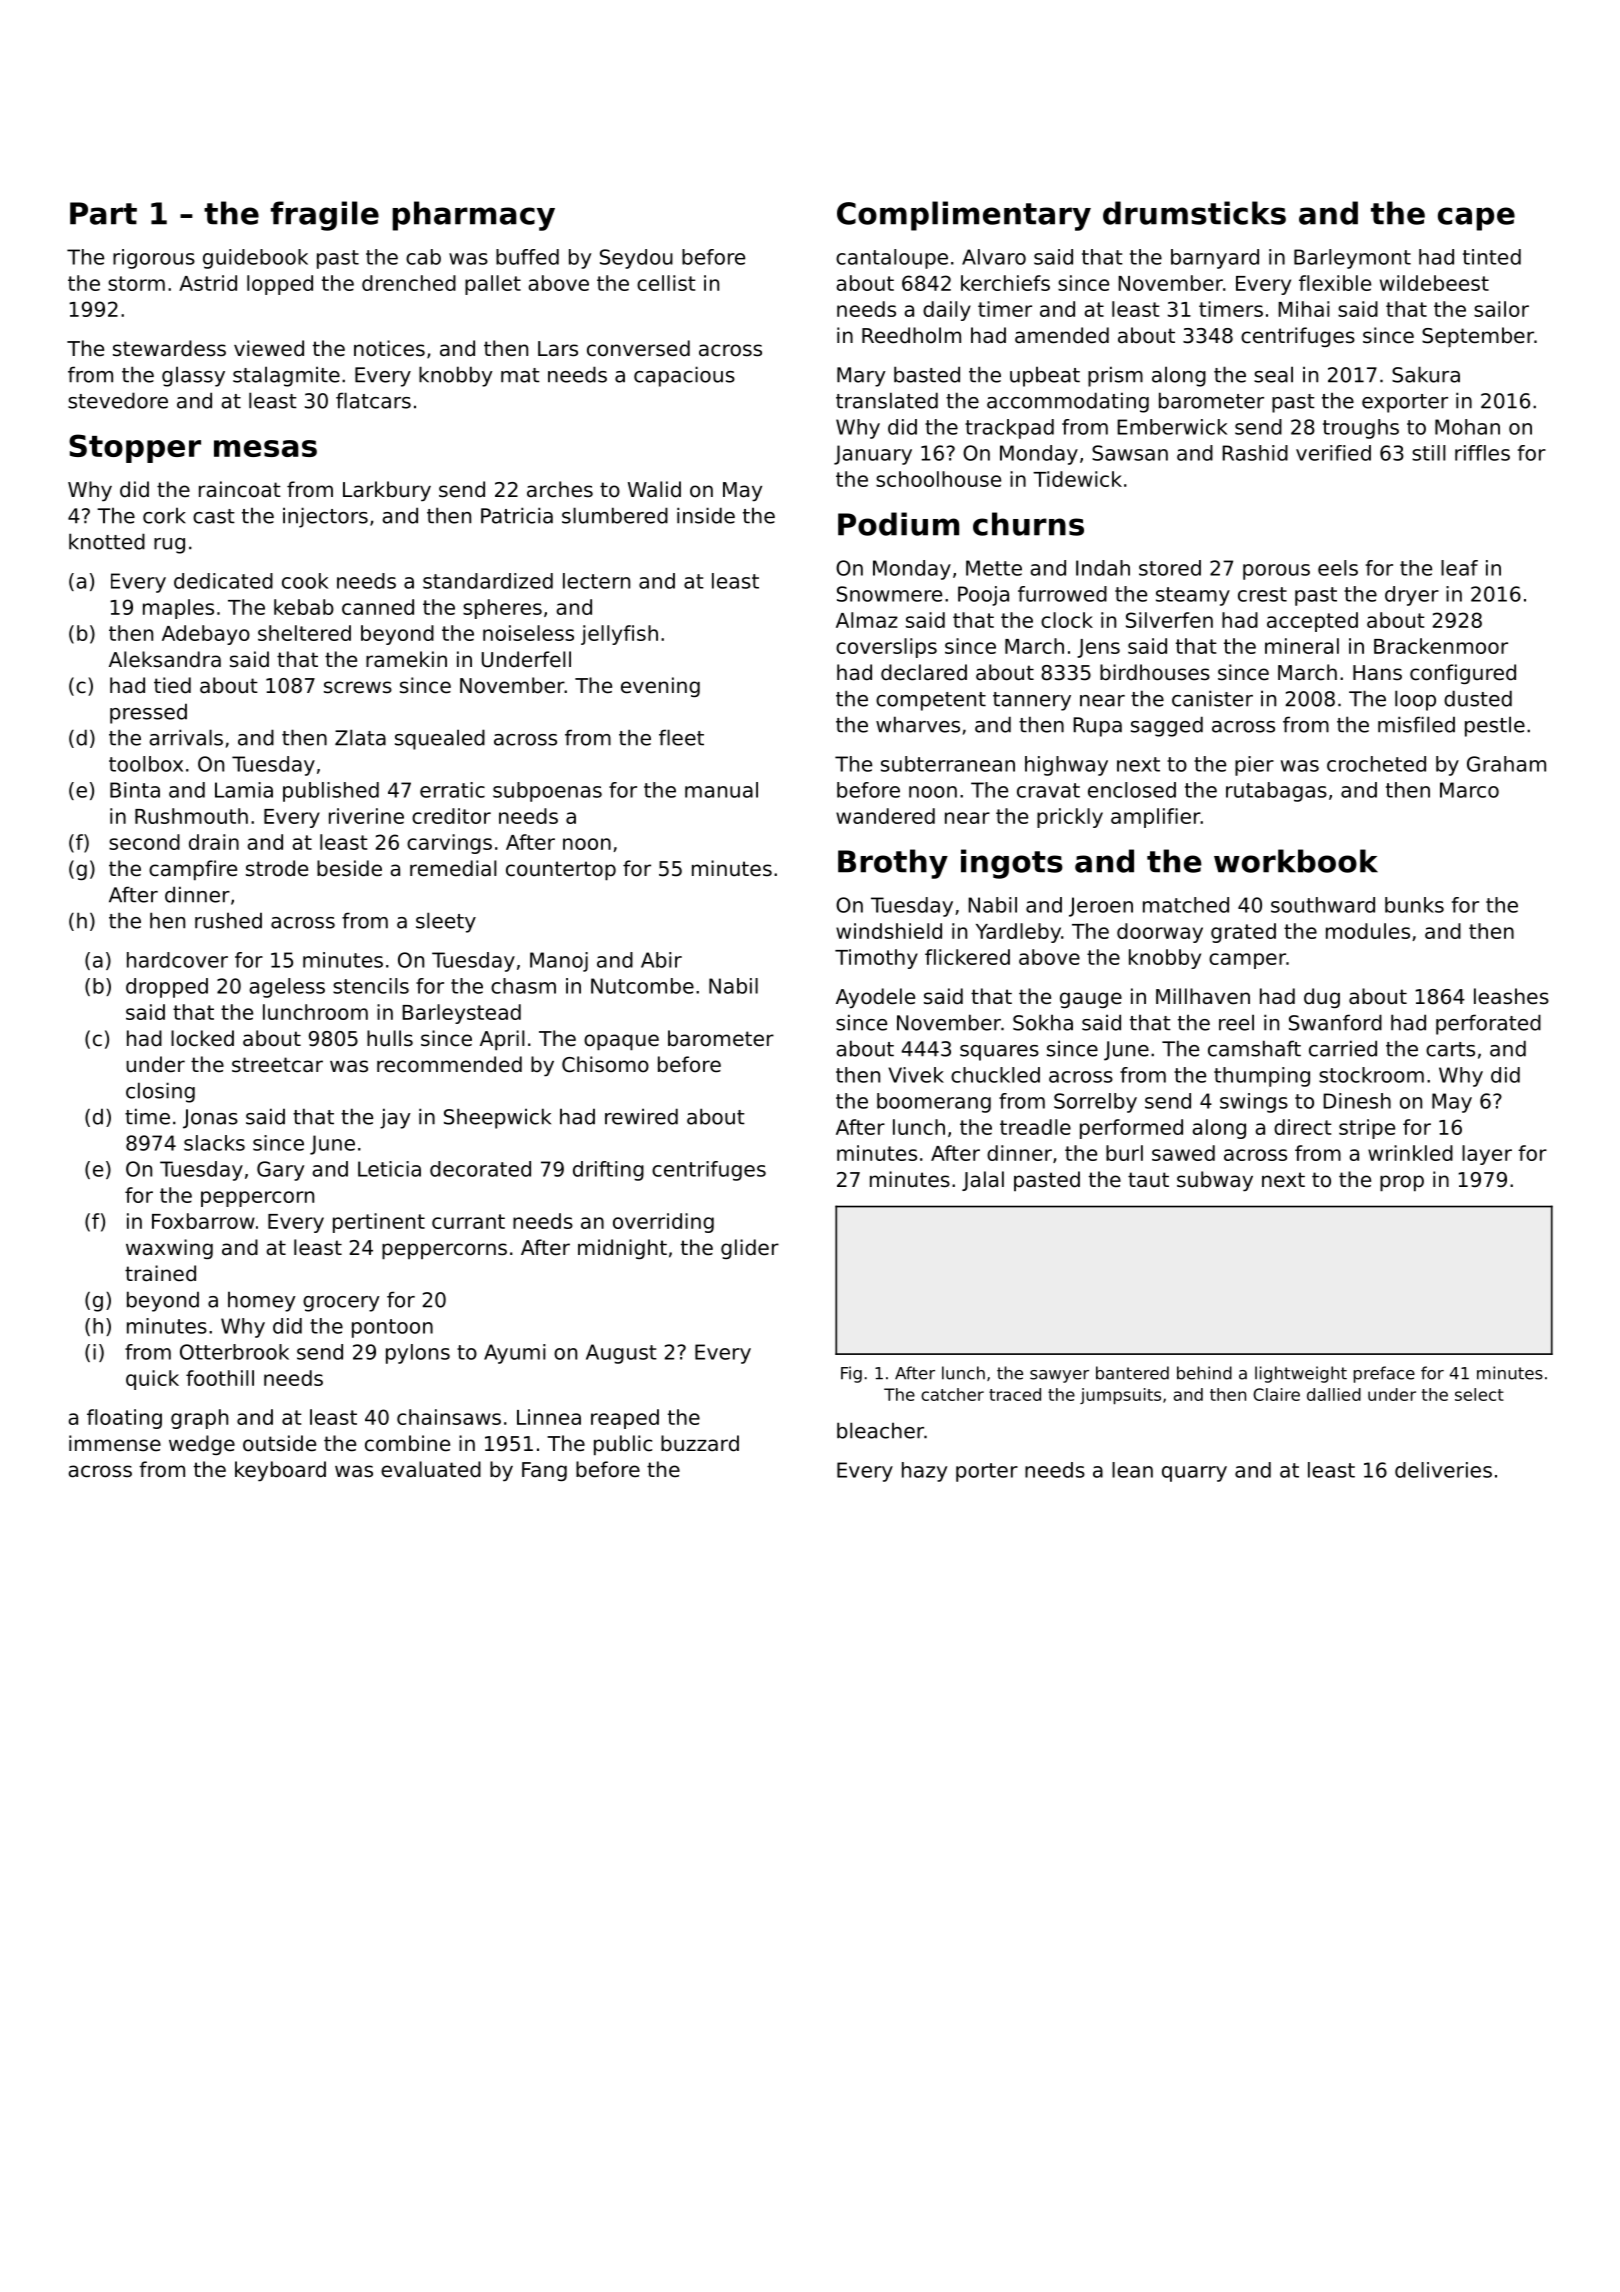 The width and height of the page is (1620, 2292). Describe the element at coordinates (876, 959) in the page. I see `Timothy` at that location.
